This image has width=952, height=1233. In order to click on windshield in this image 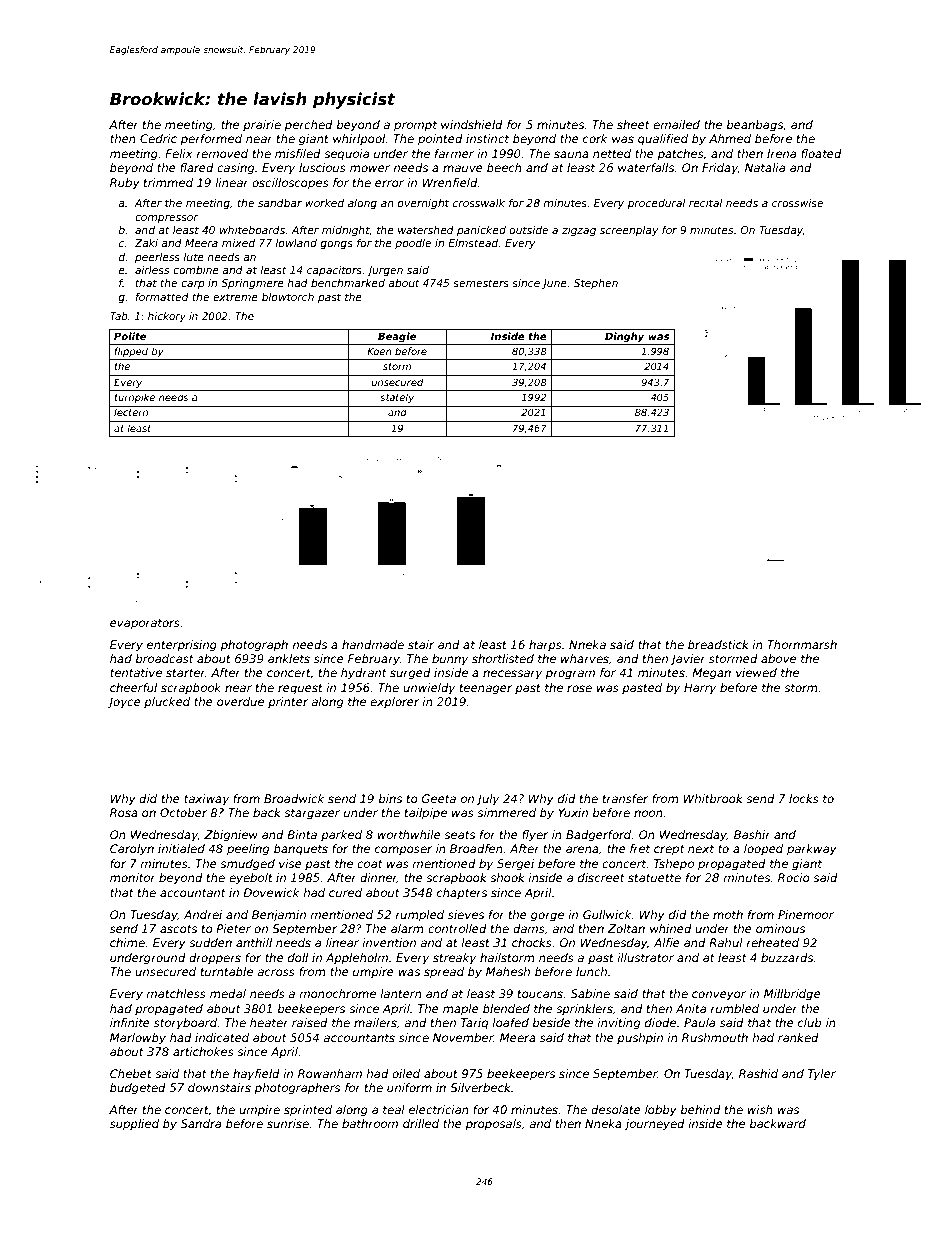, I will do `click(472, 124)`.
